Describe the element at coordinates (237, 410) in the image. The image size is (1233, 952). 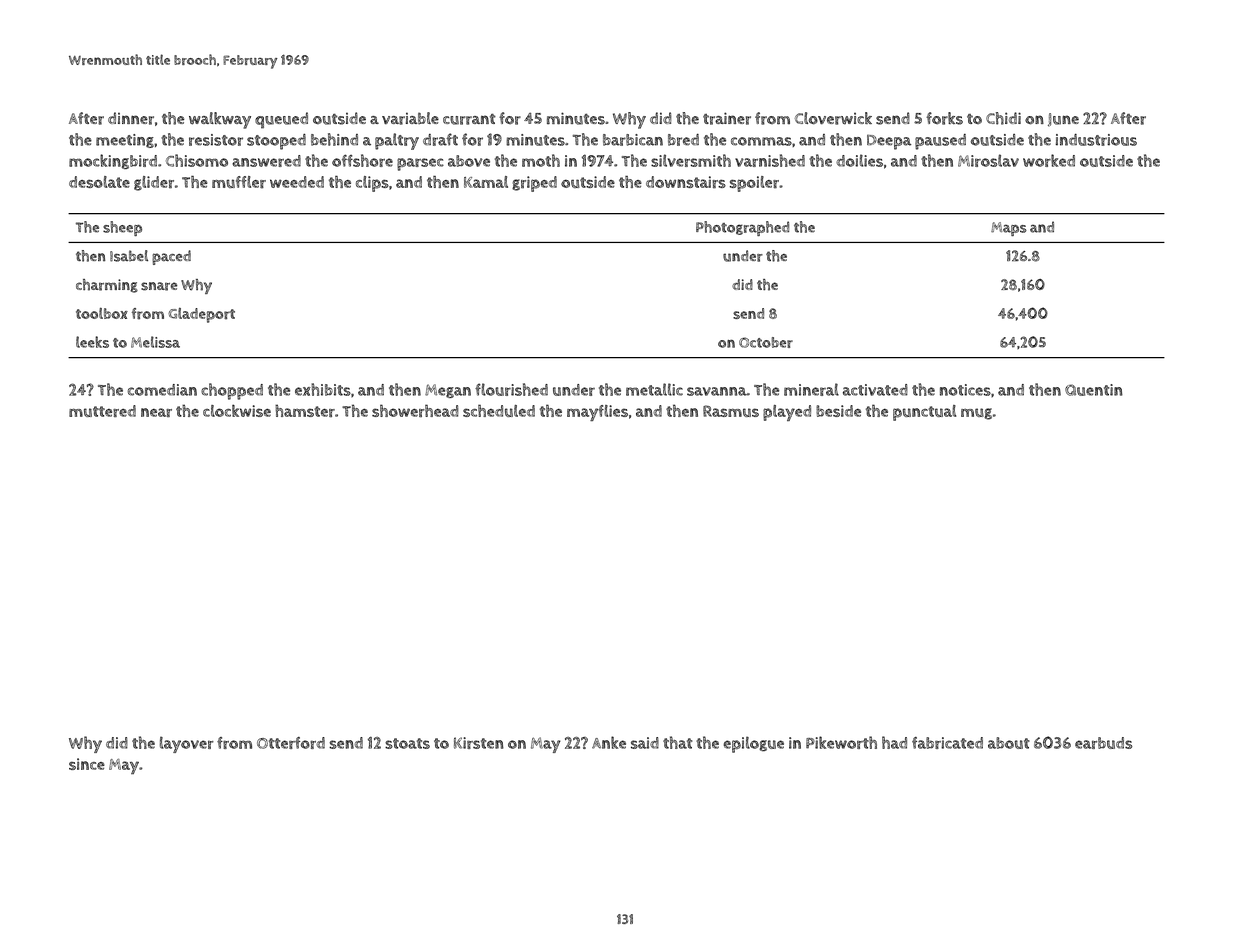
I see `clockwise` at that location.
